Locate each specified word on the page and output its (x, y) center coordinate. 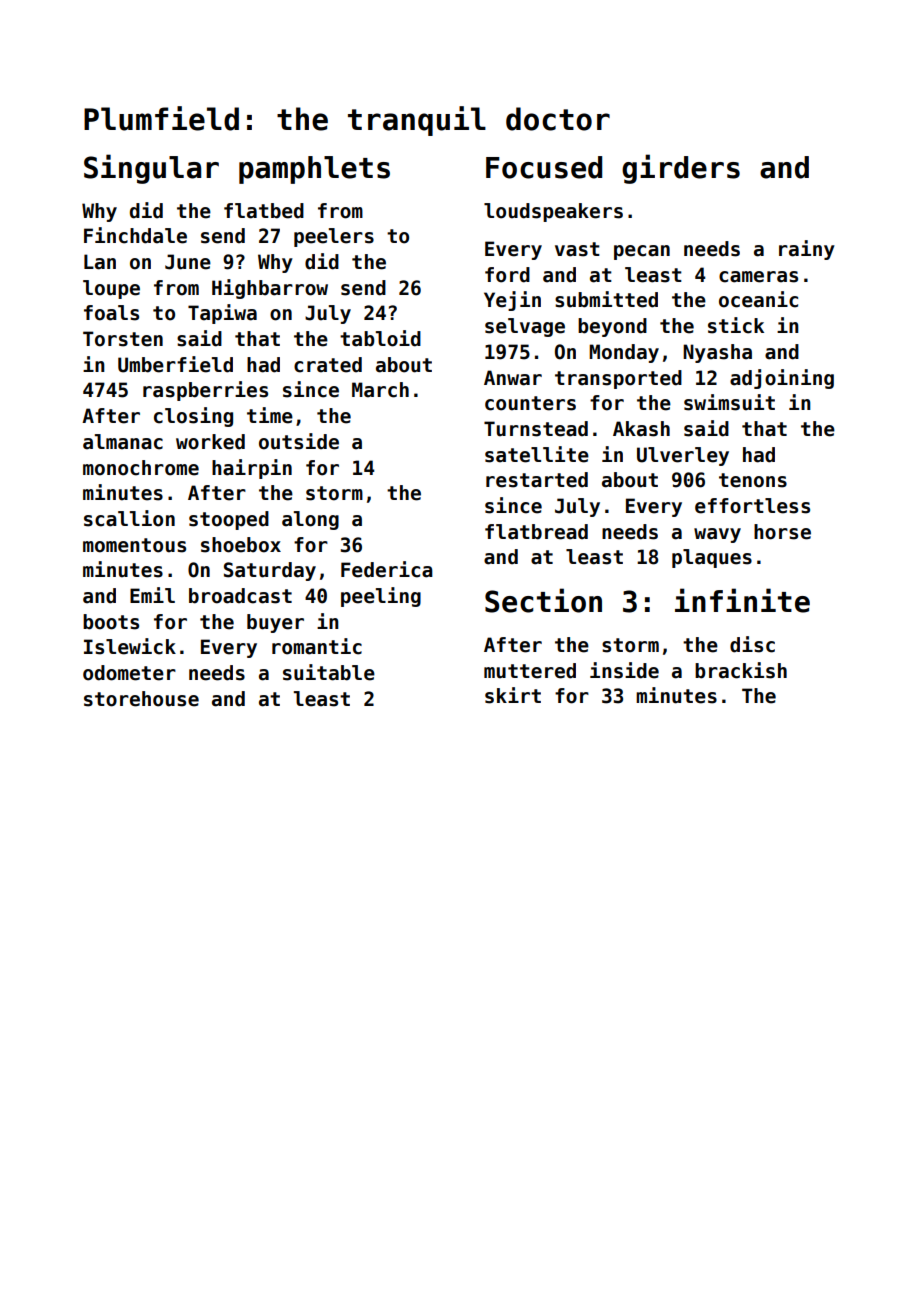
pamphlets (314, 170)
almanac (123, 442)
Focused (544, 167)
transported (618, 379)
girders (681, 169)
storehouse (141, 699)
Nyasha (717, 353)
